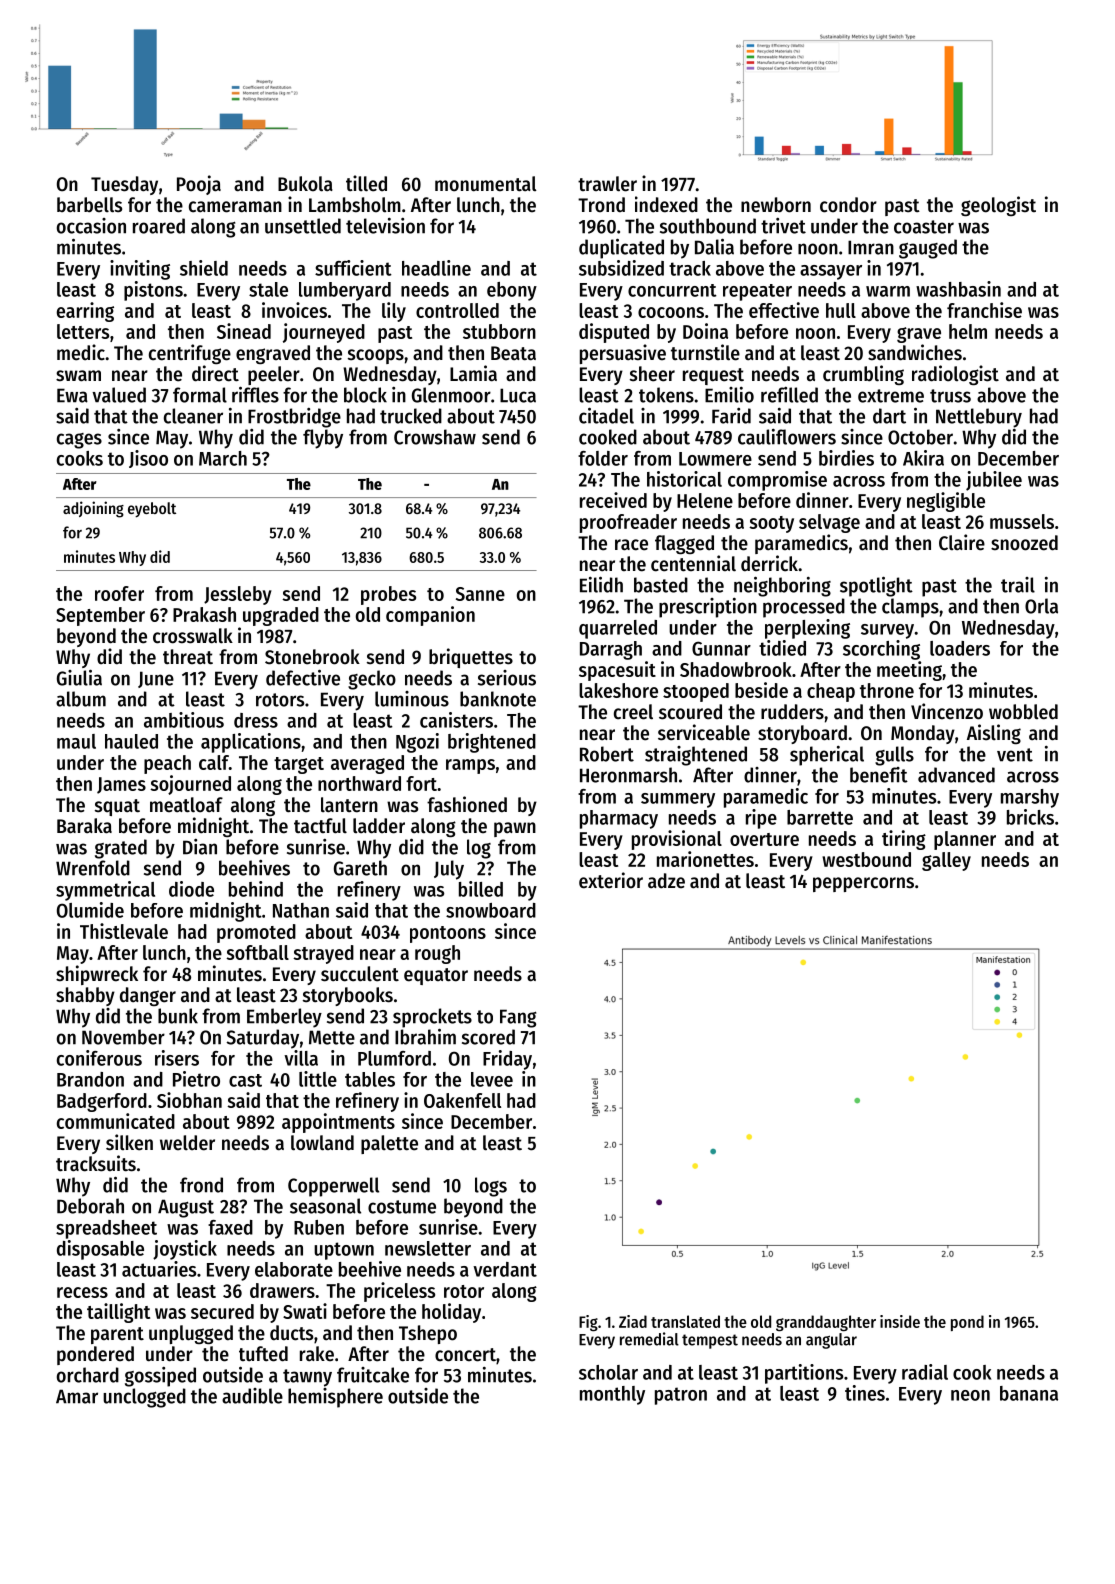 The height and width of the screenshot is (1584, 1115). Describe the element at coordinates (301, 1058) in the screenshot. I see `villa` at that location.
